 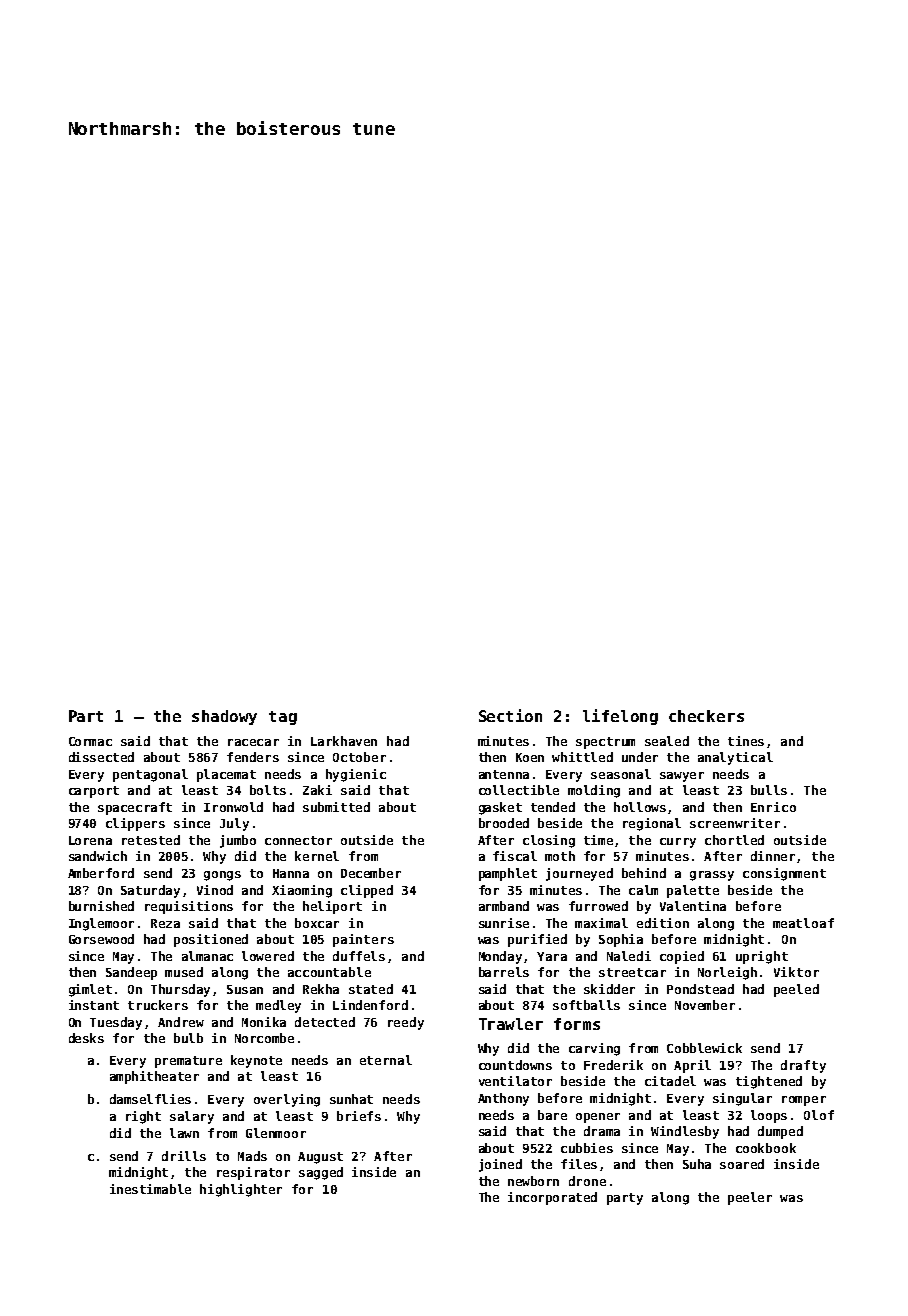 What do you see at coordinates (742, 1099) in the screenshot?
I see `singular` at bounding box center [742, 1099].
